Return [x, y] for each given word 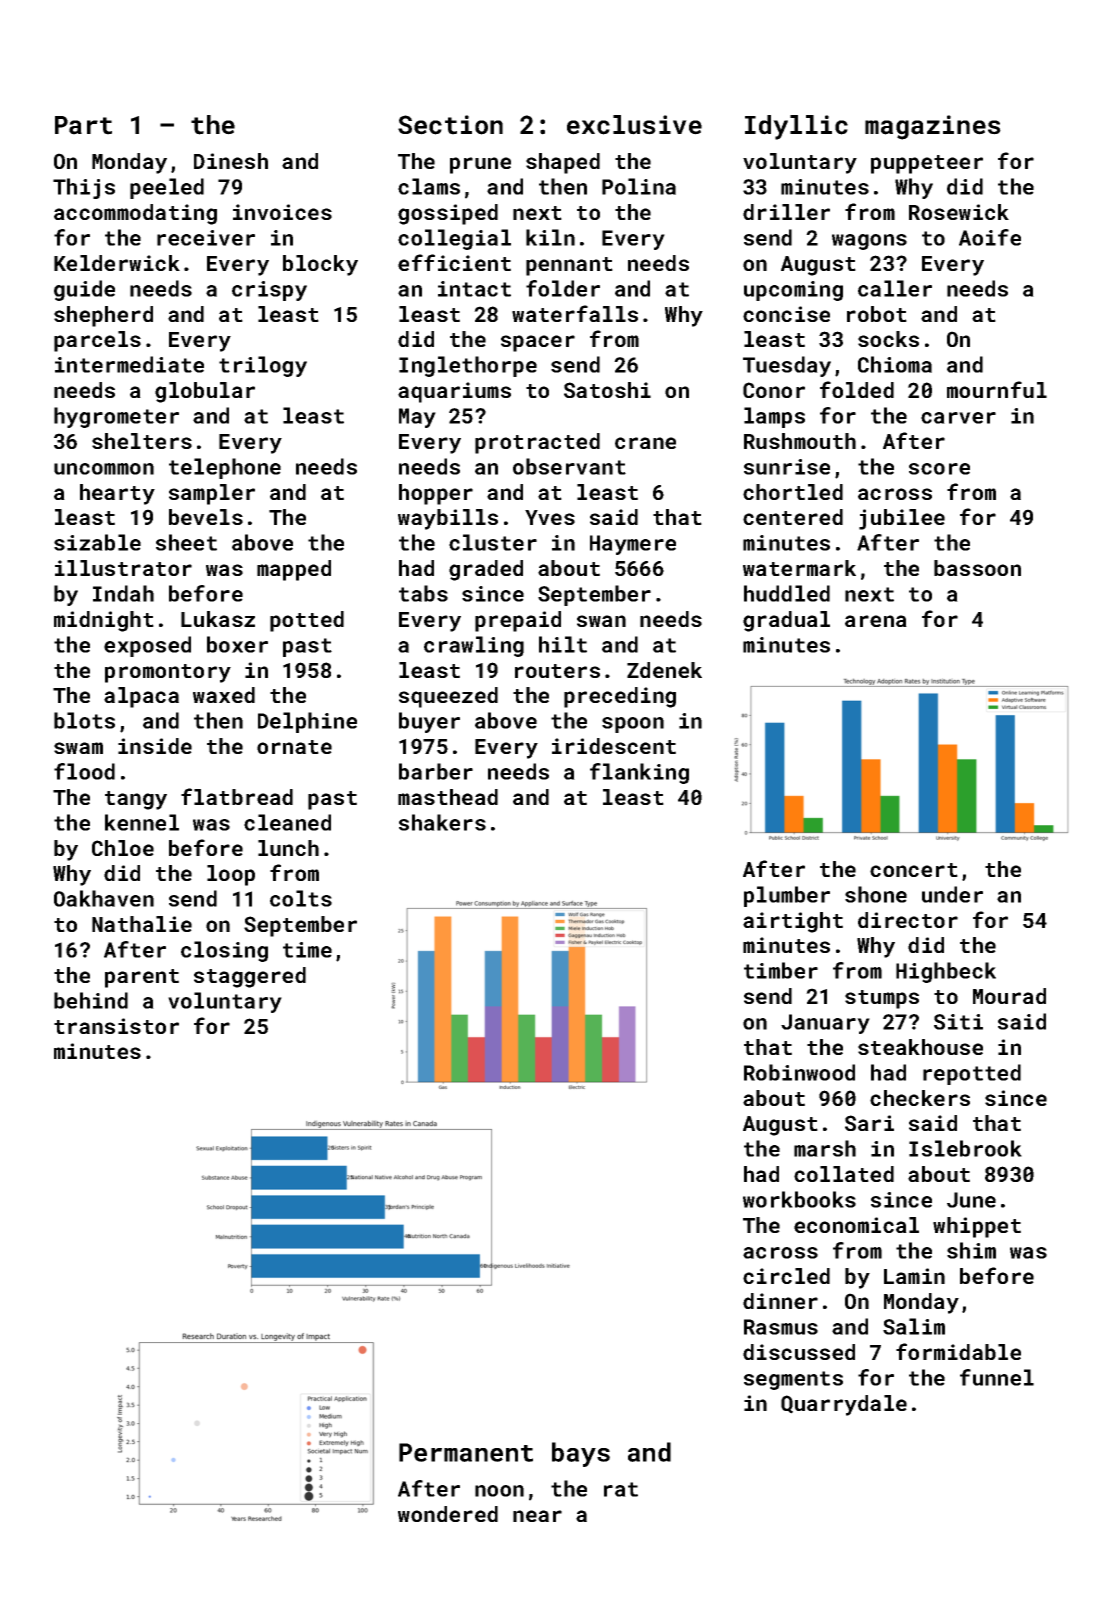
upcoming [793, 291]
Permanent [466, 1452]
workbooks [799, 1199]
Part [83, 125]
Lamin [914, 1276]
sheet [186, 542]
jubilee [902, 519]
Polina [639, 186]
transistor [116, 1026]
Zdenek [664, 670]
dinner [780, 1301]
